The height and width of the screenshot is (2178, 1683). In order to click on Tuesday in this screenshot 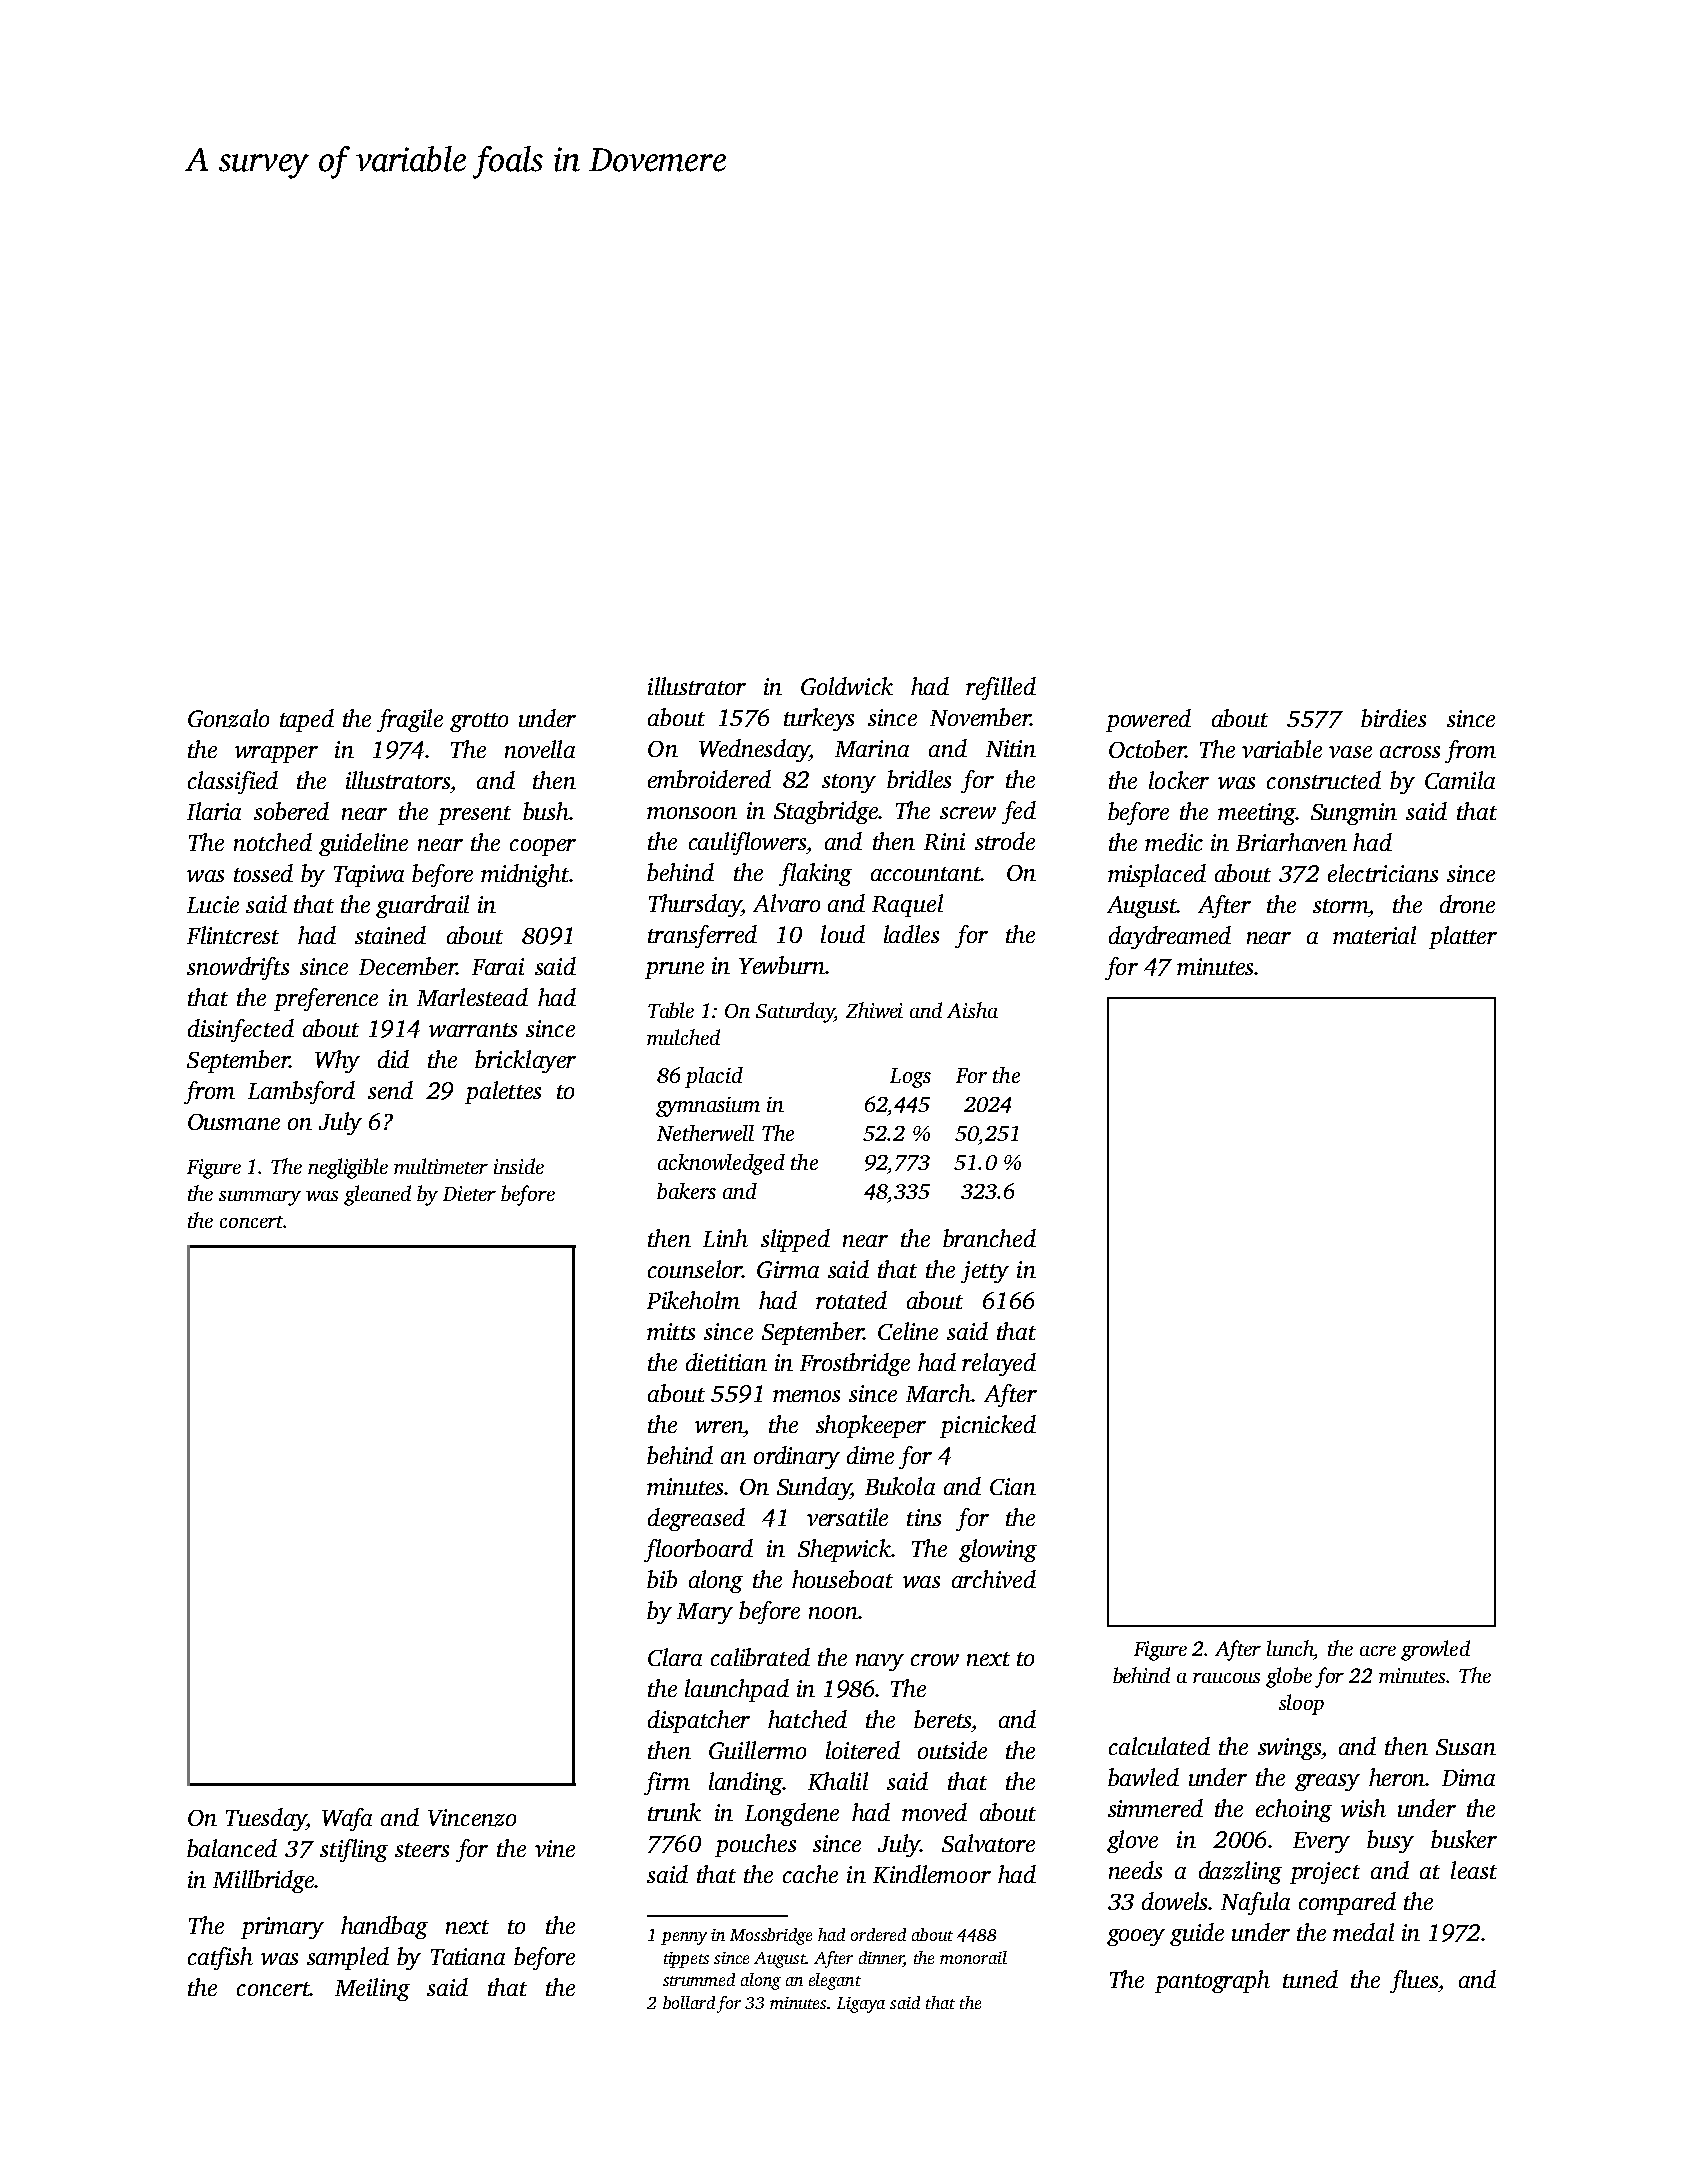, I will do `click(266, 1819)`.
